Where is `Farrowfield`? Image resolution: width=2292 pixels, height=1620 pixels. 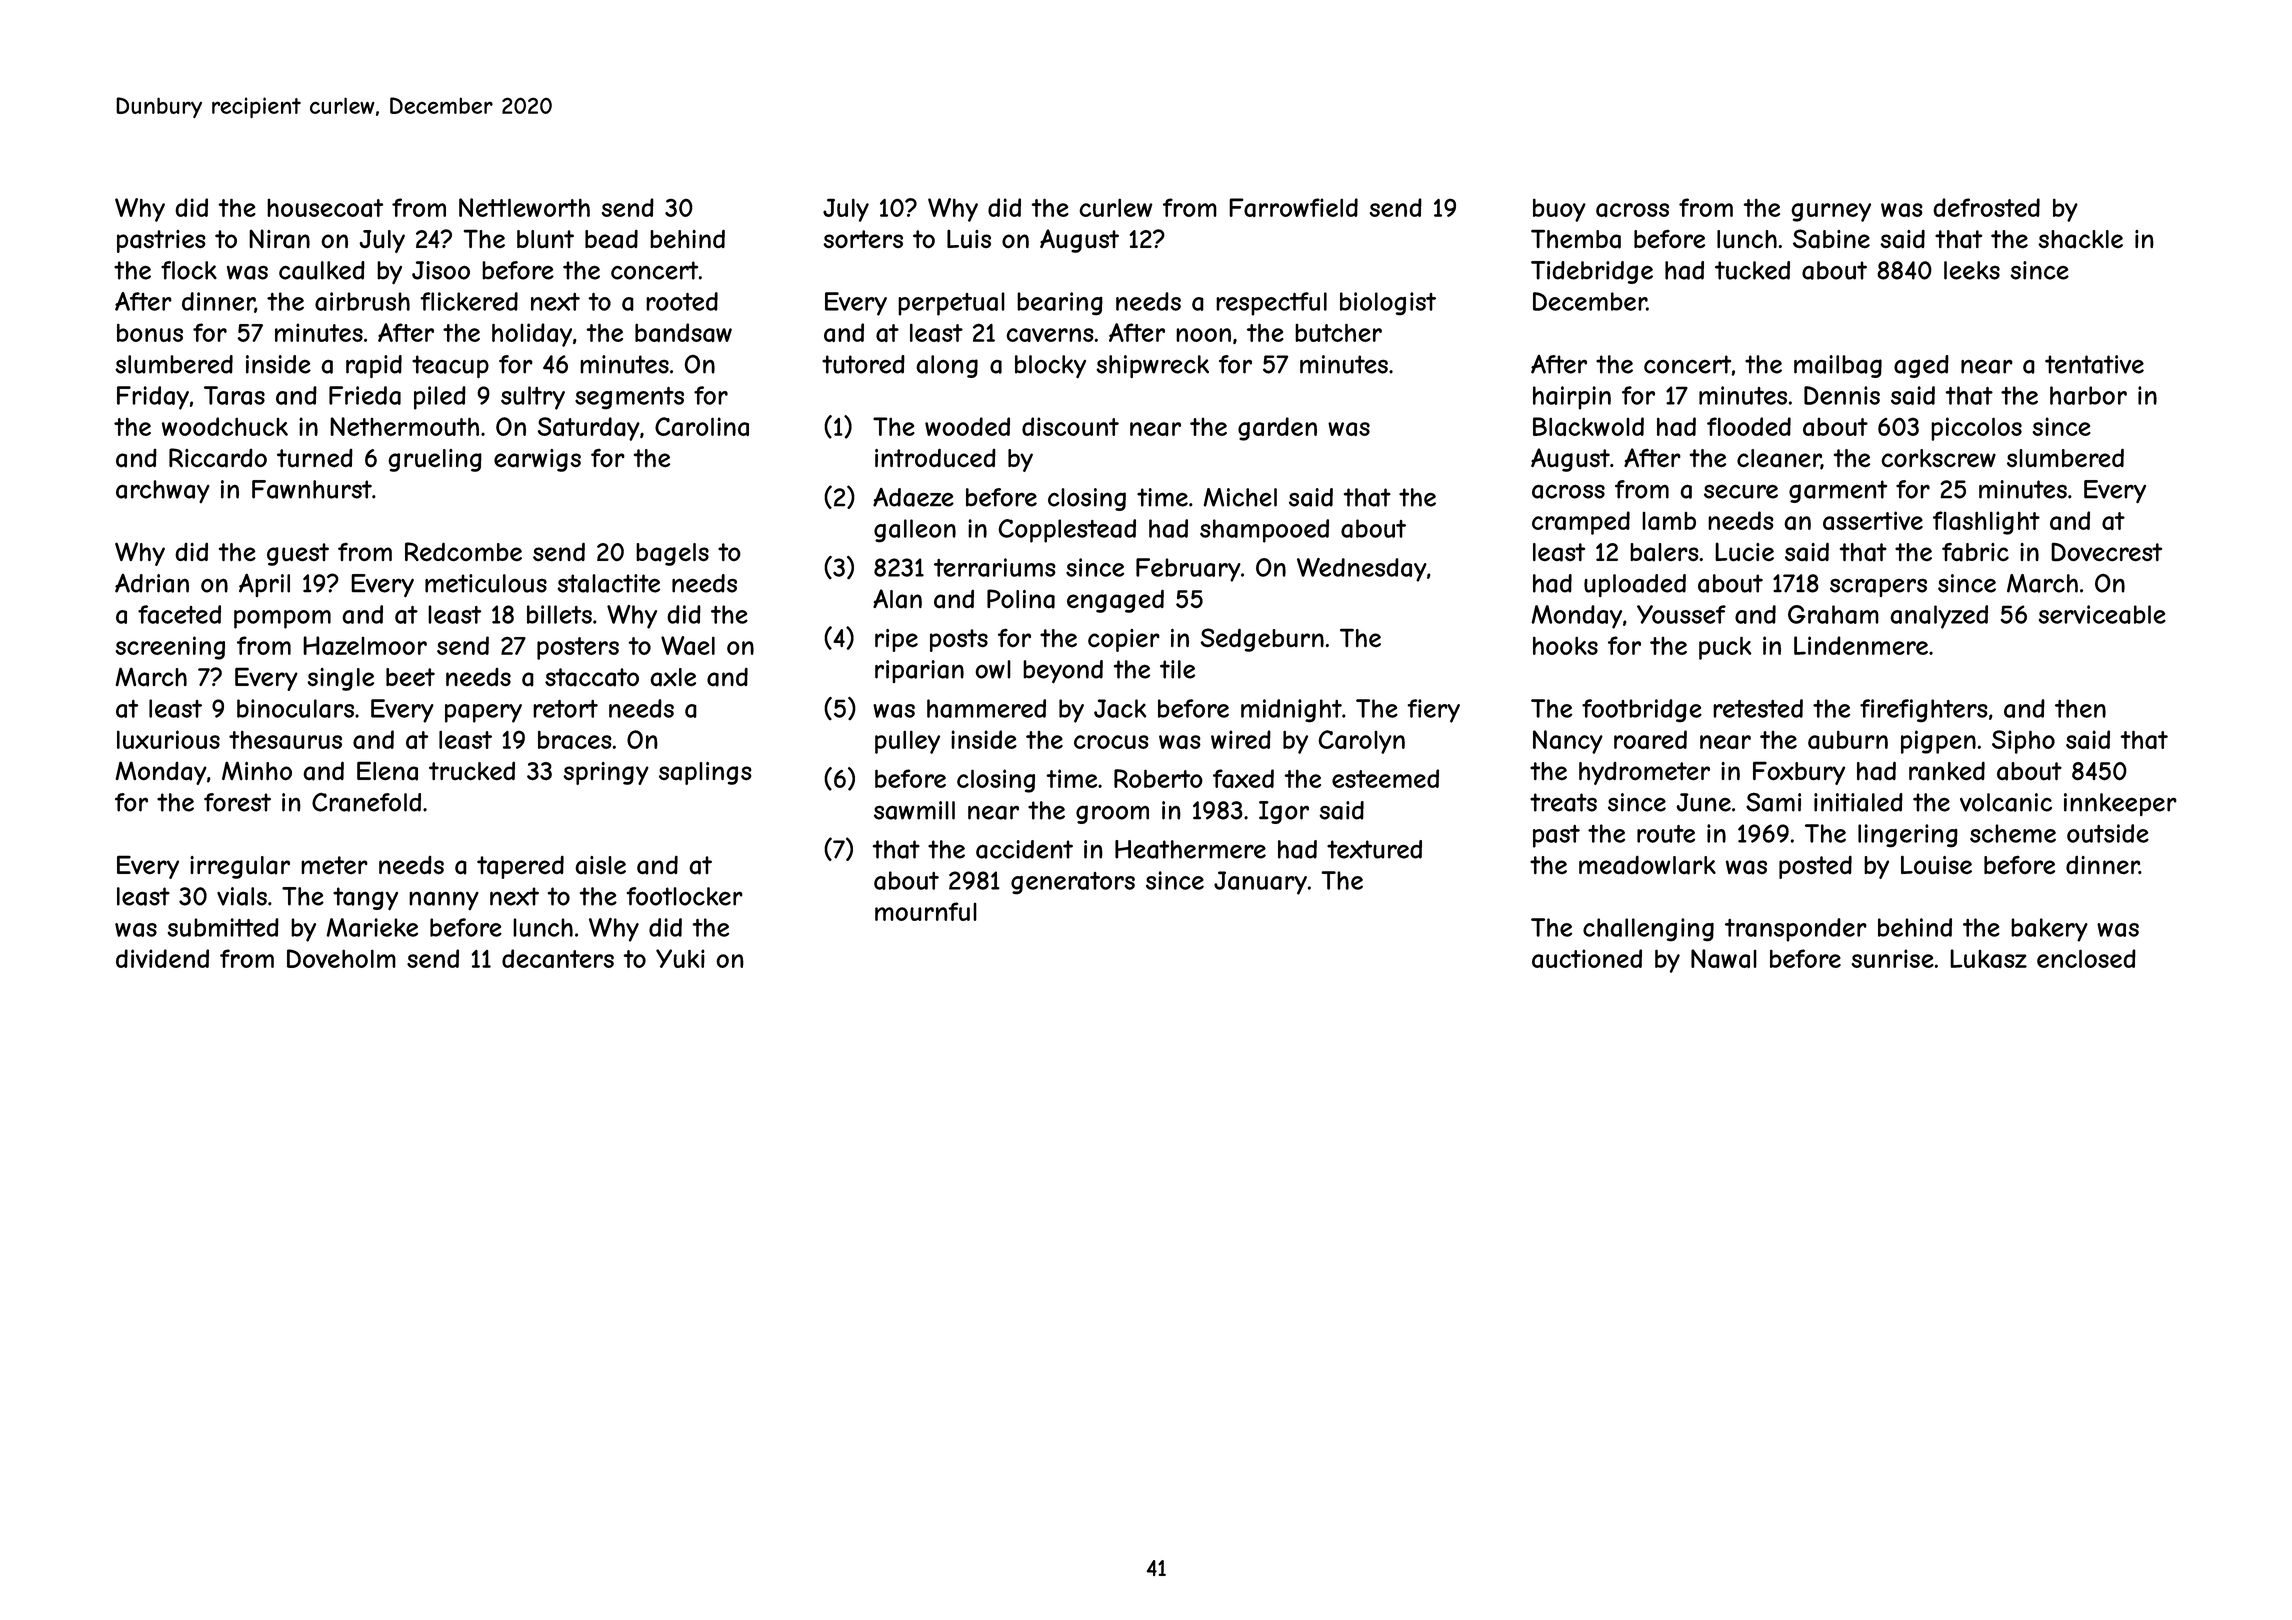
Farrowfield is located at coordinates (1293, 207).
